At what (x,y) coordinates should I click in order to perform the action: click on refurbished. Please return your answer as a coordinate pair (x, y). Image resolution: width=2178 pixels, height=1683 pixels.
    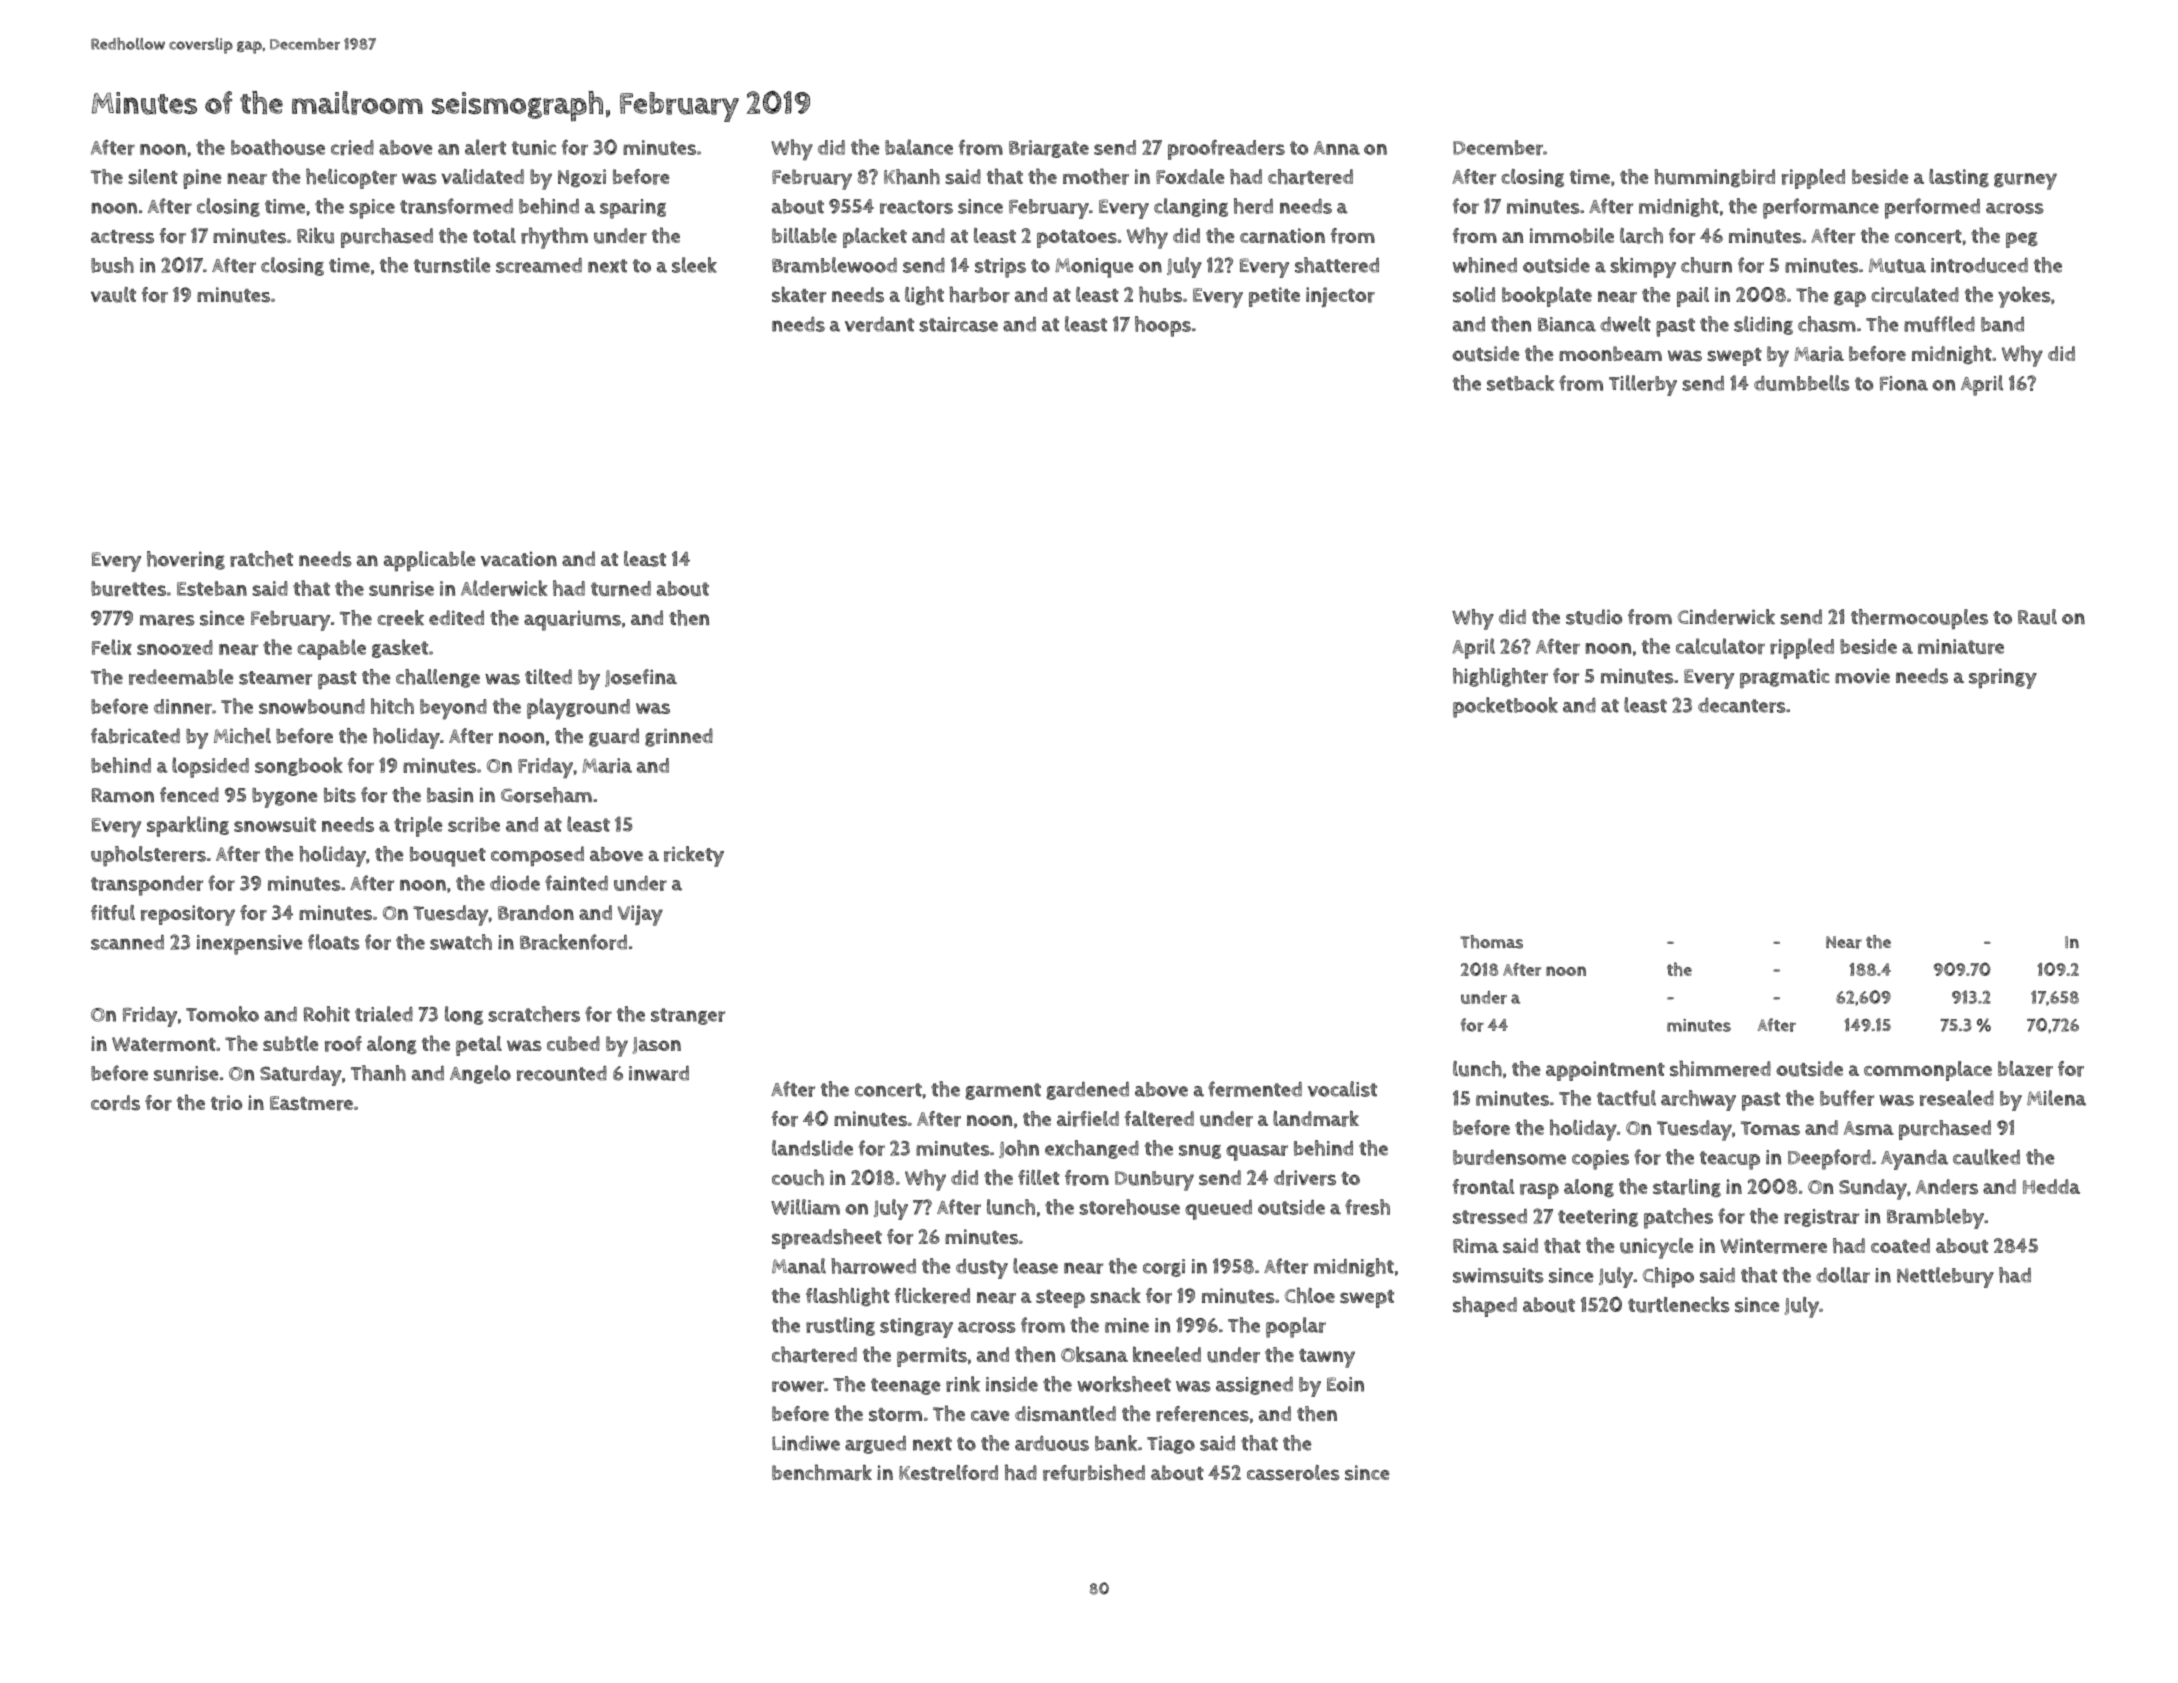
    Looking at the image, I should click on (1094, 1472).
